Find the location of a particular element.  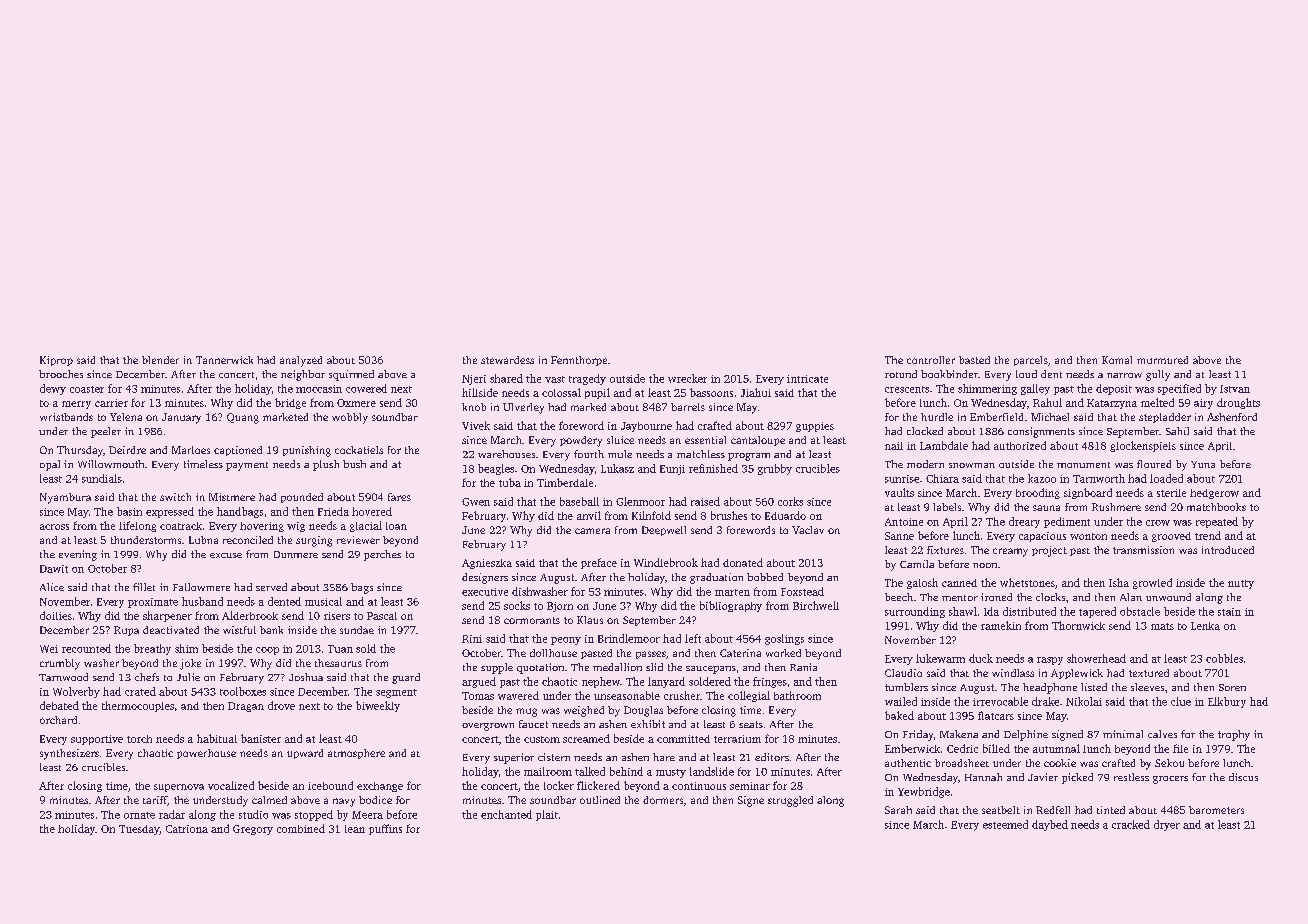

puffins is located at coordinates (385, 829).
